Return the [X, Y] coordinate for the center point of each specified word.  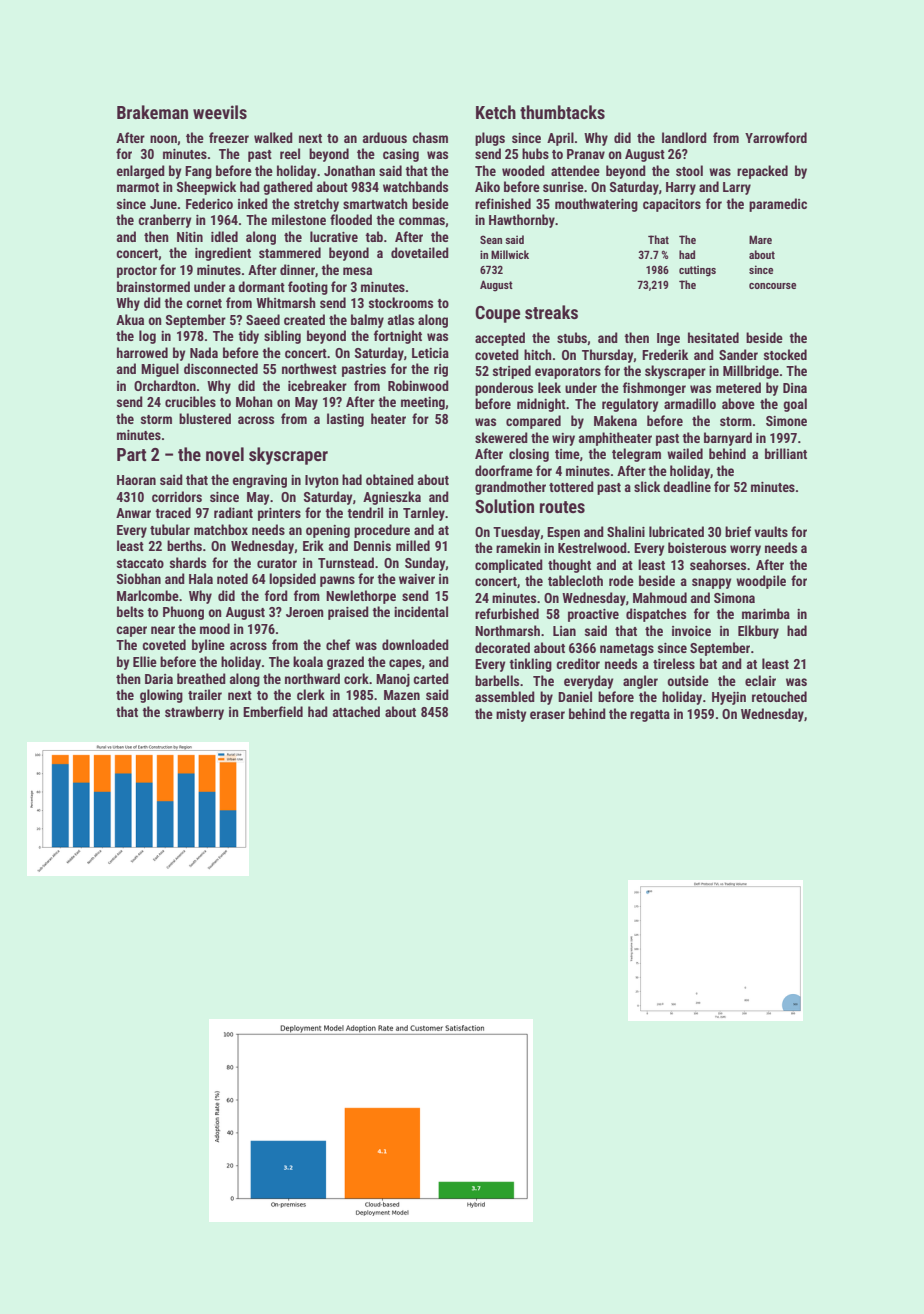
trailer [205, 694]
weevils [220, 112]
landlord [684, 137]
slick [647, 486]
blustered [205, 418]
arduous [385, 137]
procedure [382, 531]
